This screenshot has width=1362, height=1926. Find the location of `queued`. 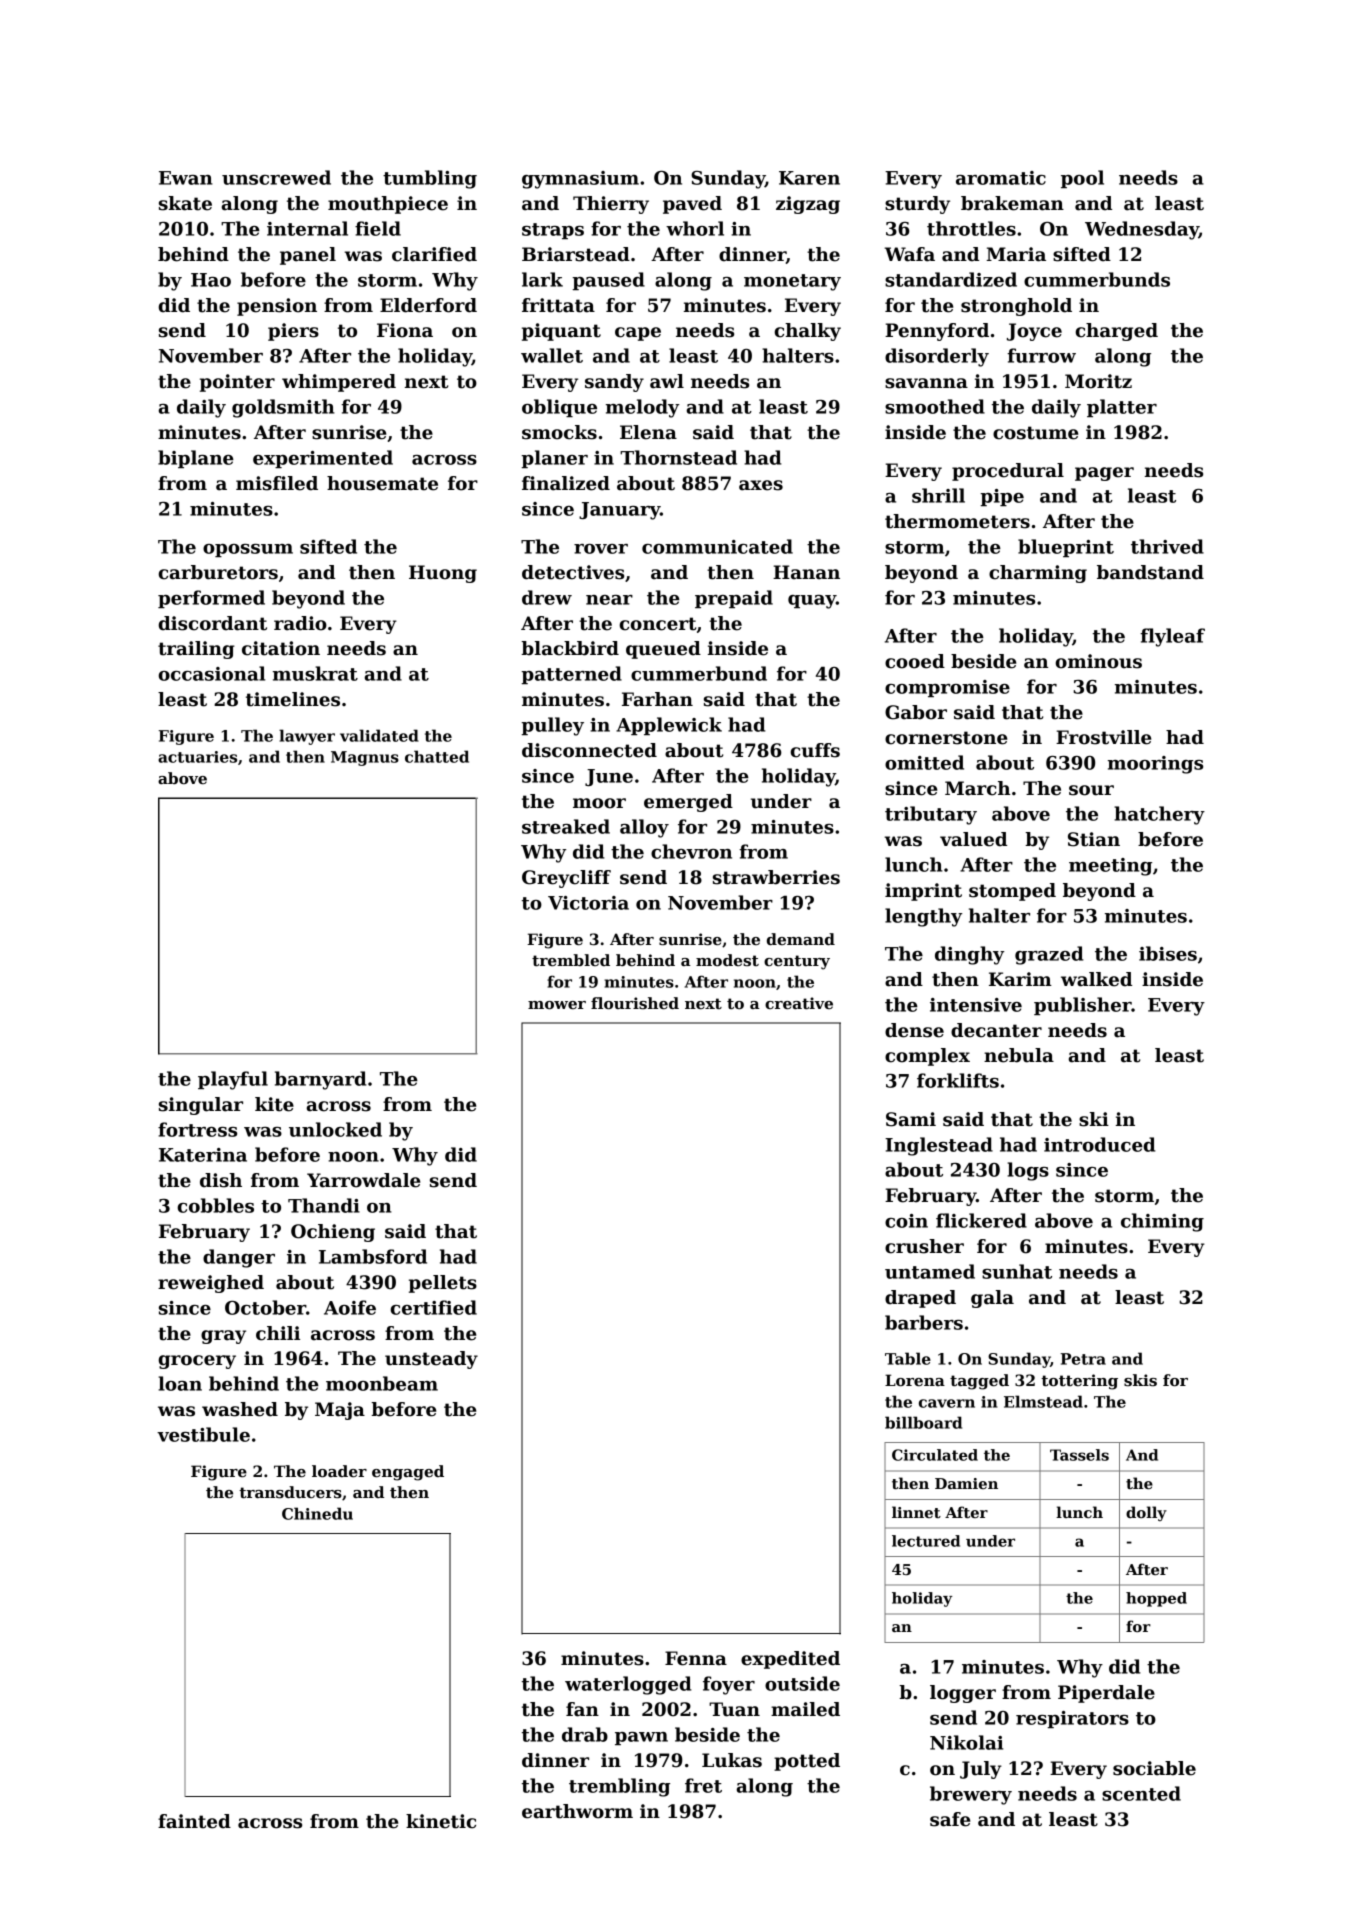

queued is located at coordinates (663, 650).
